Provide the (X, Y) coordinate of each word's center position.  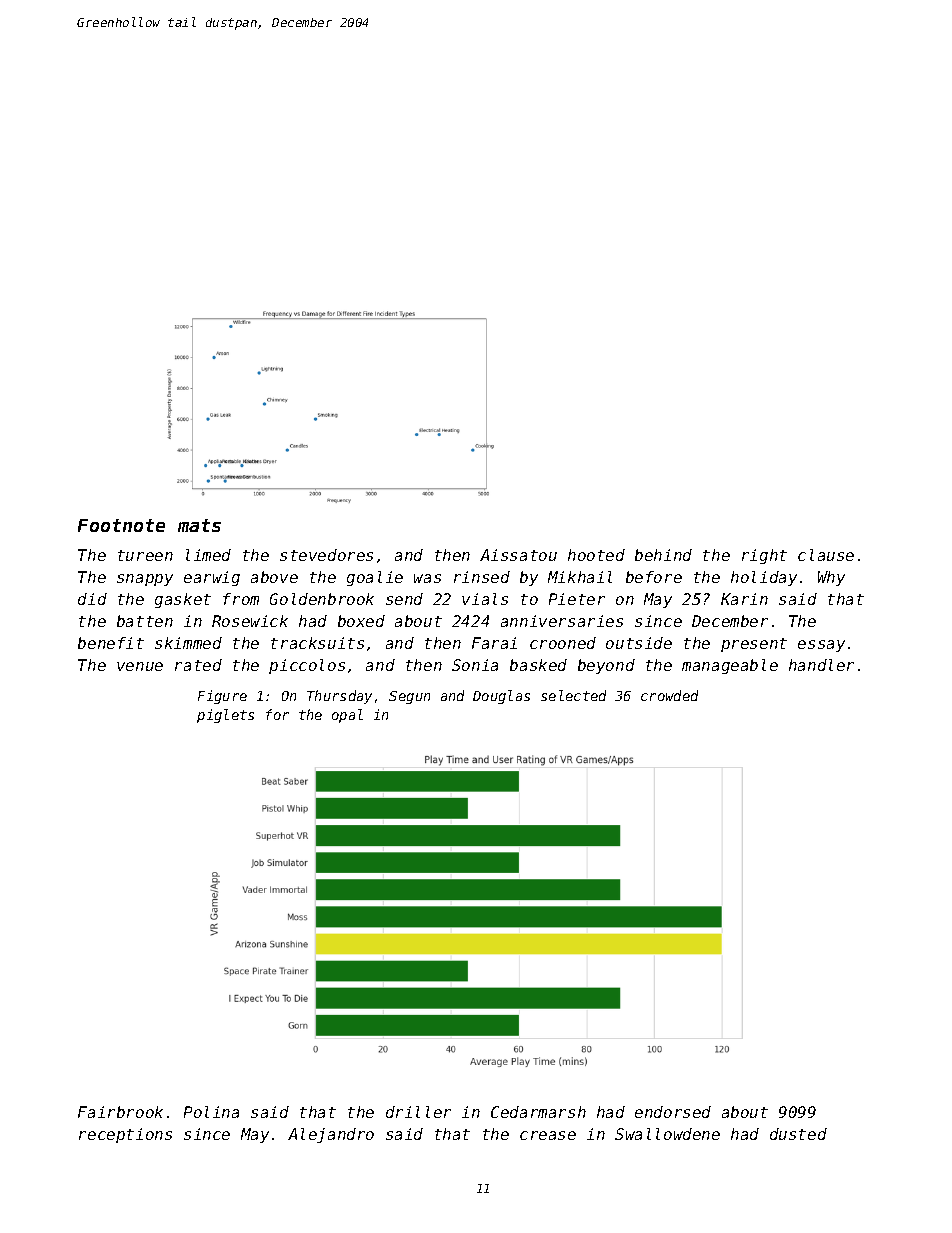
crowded (669, 695)
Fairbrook (120, 1112)
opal (347, 716)
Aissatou (518, 555)
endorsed (673, 1112)
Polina (211, 1112)
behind (663, 555)
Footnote (121, 525)
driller (418, 1112)
